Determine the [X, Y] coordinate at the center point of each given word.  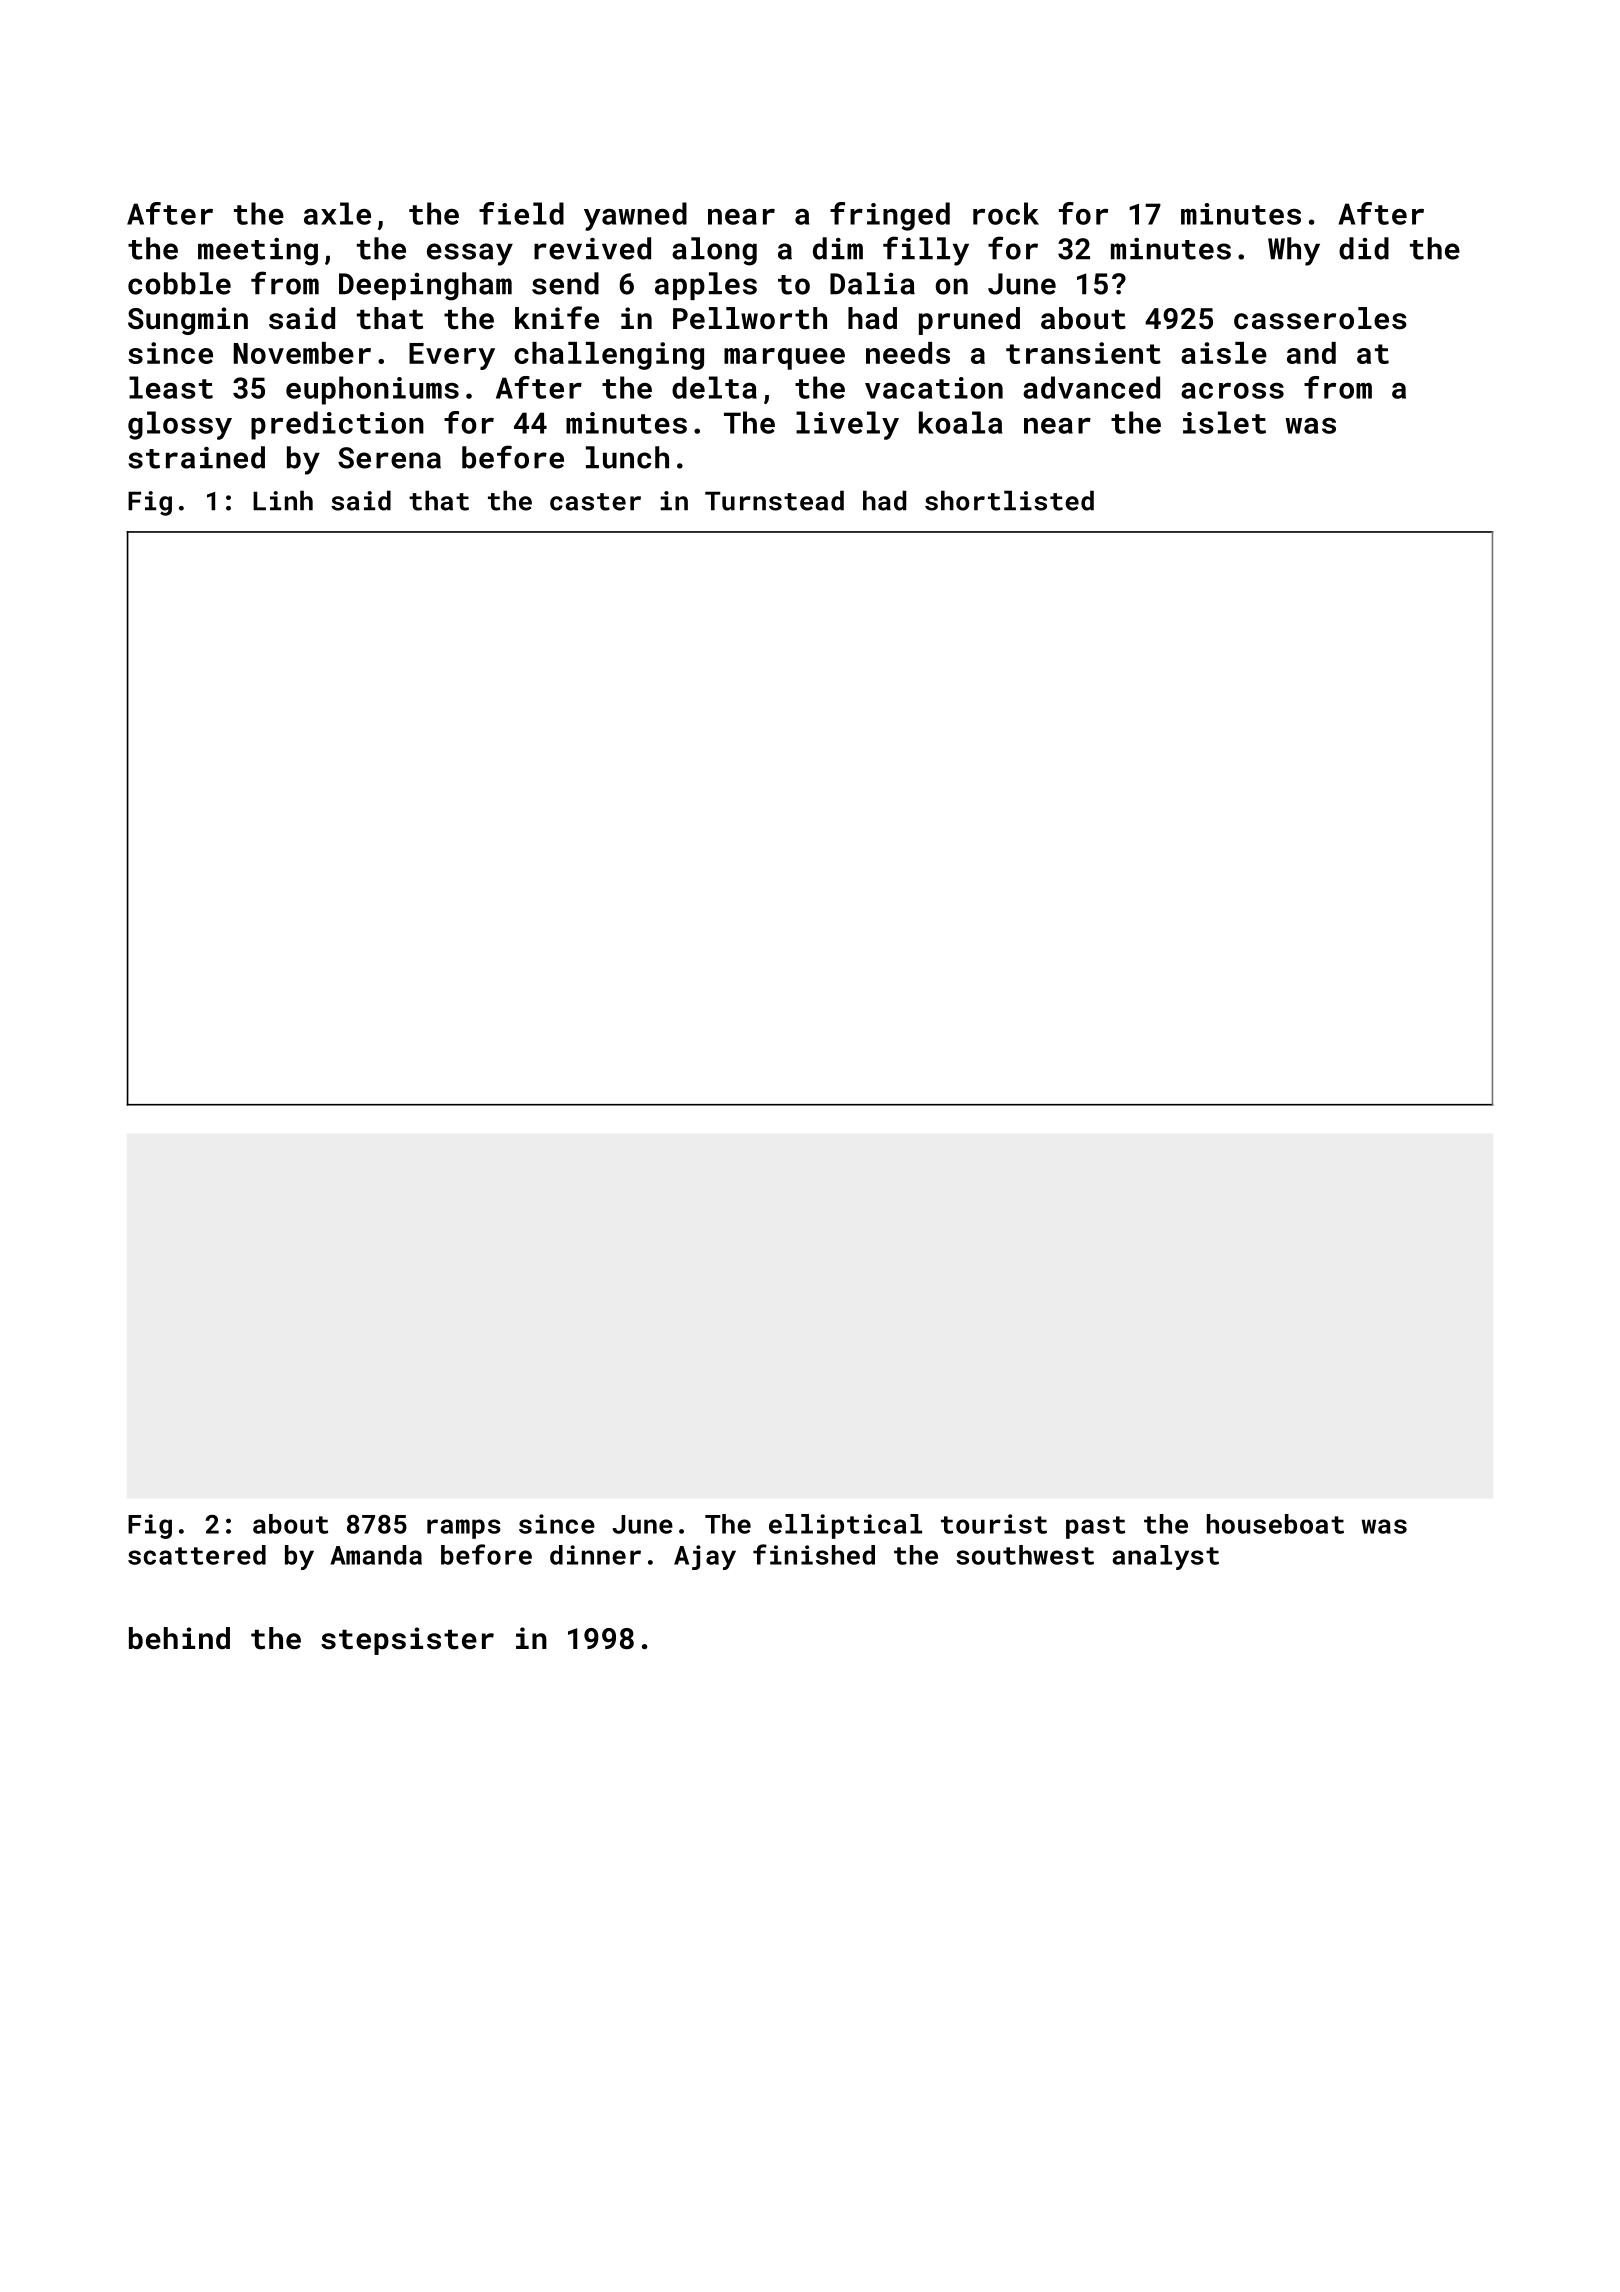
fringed [890, 216]
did [1364, 248]
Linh [283, 500]
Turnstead [774, 500]
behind [179, 1638]
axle [337, 213]
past [1095, 1527]
